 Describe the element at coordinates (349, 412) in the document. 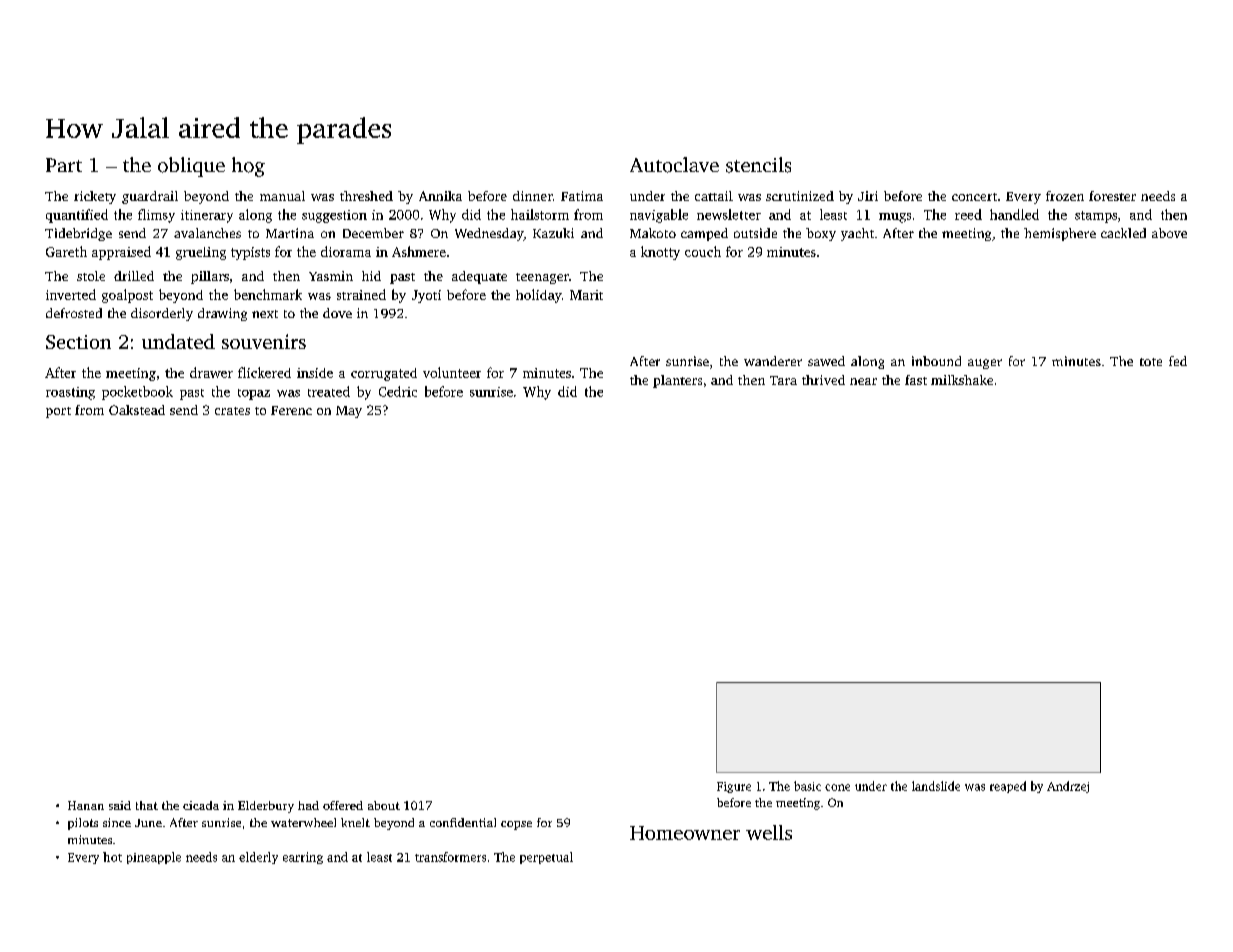

I see `May` at that location.
